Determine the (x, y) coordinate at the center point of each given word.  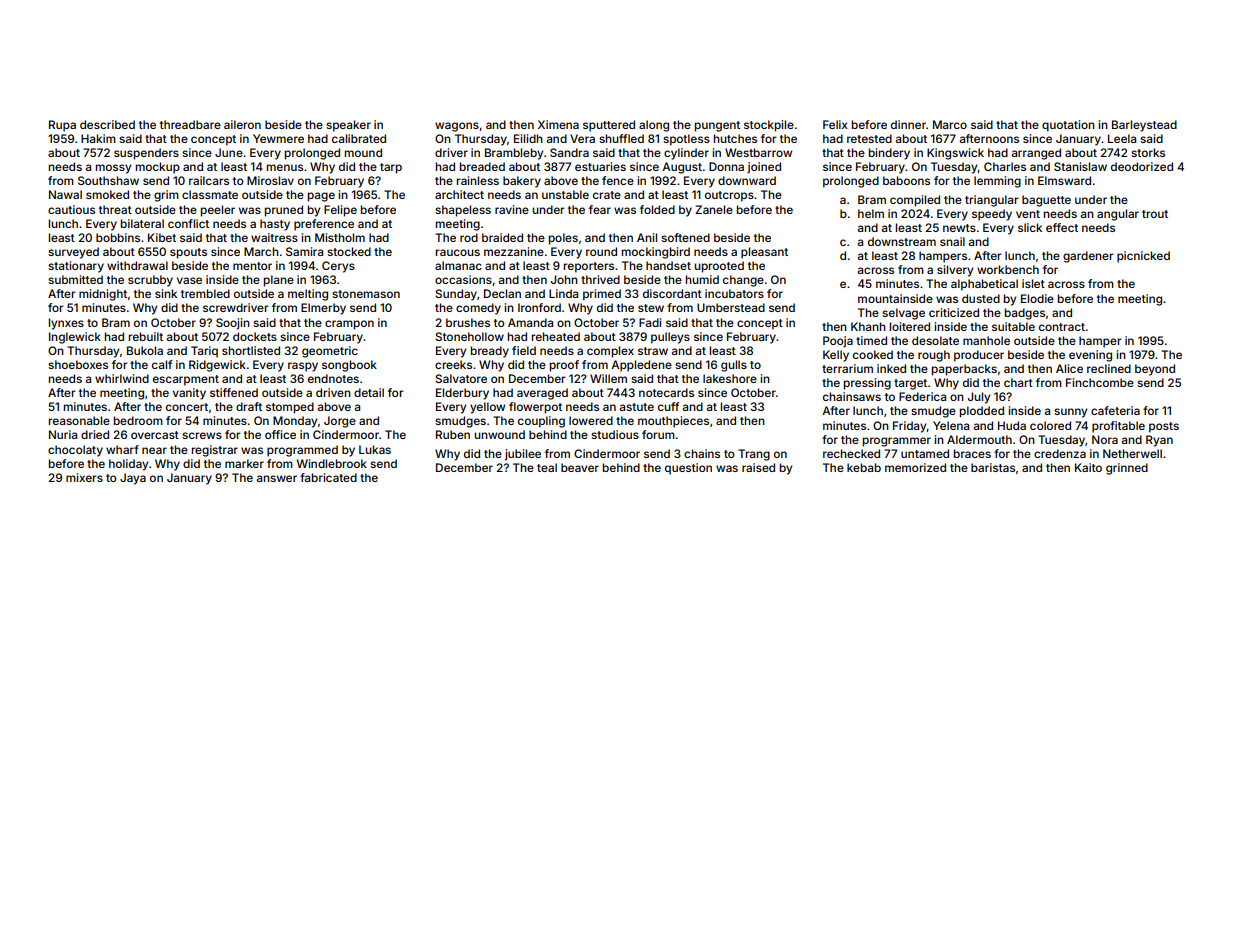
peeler (218, 211)
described (107, 124)
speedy (992, 215)
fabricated (328, 477)
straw (653, 351)
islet (1033, 283)
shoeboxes (78, 364)
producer (979, 356)
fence (618, 180)
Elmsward (1064, 180)
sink (166, 293)
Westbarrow (758, 152)
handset (668, 265)
